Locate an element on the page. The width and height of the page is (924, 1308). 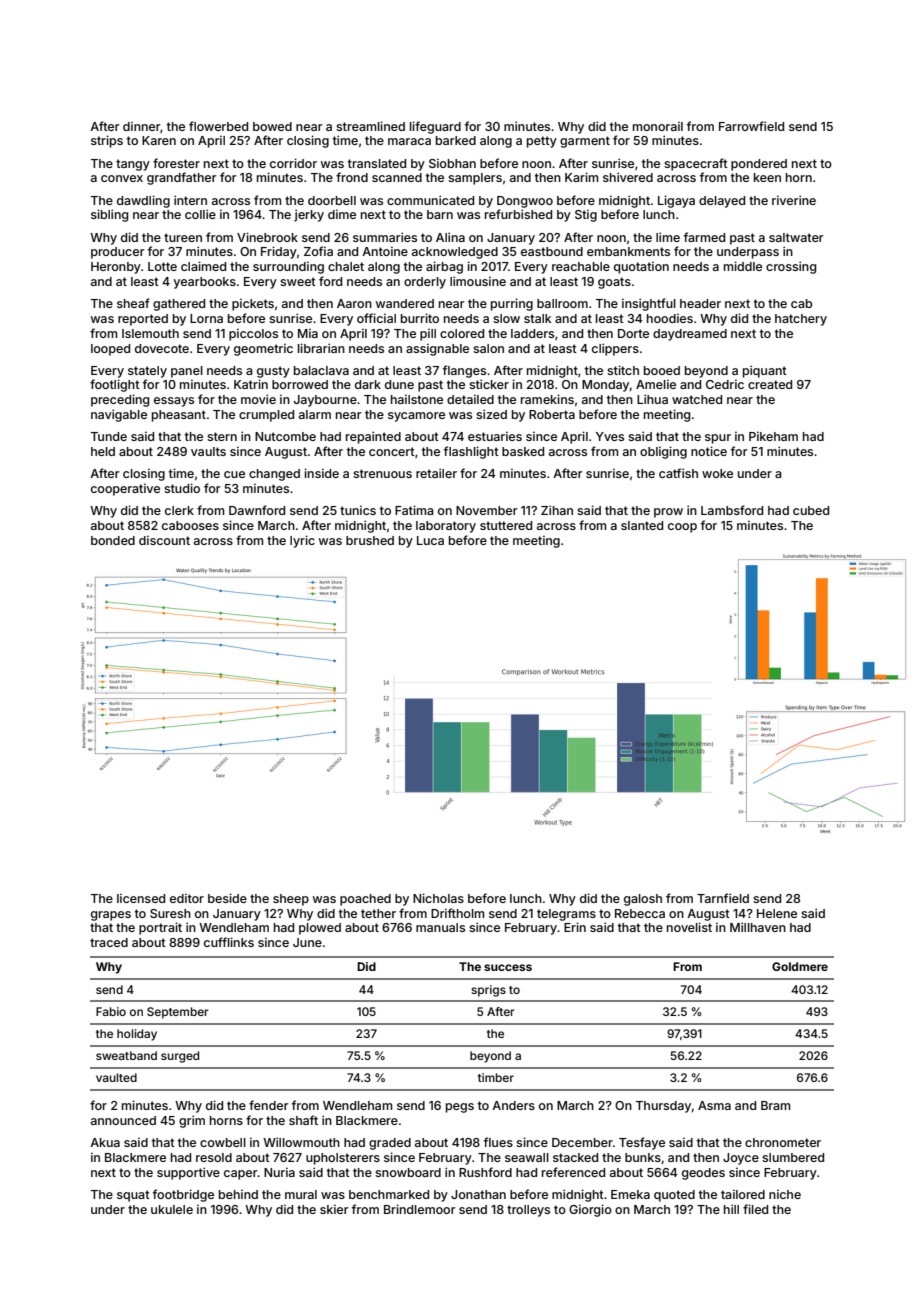
lifeguard is located at coordinates (435, 127).
